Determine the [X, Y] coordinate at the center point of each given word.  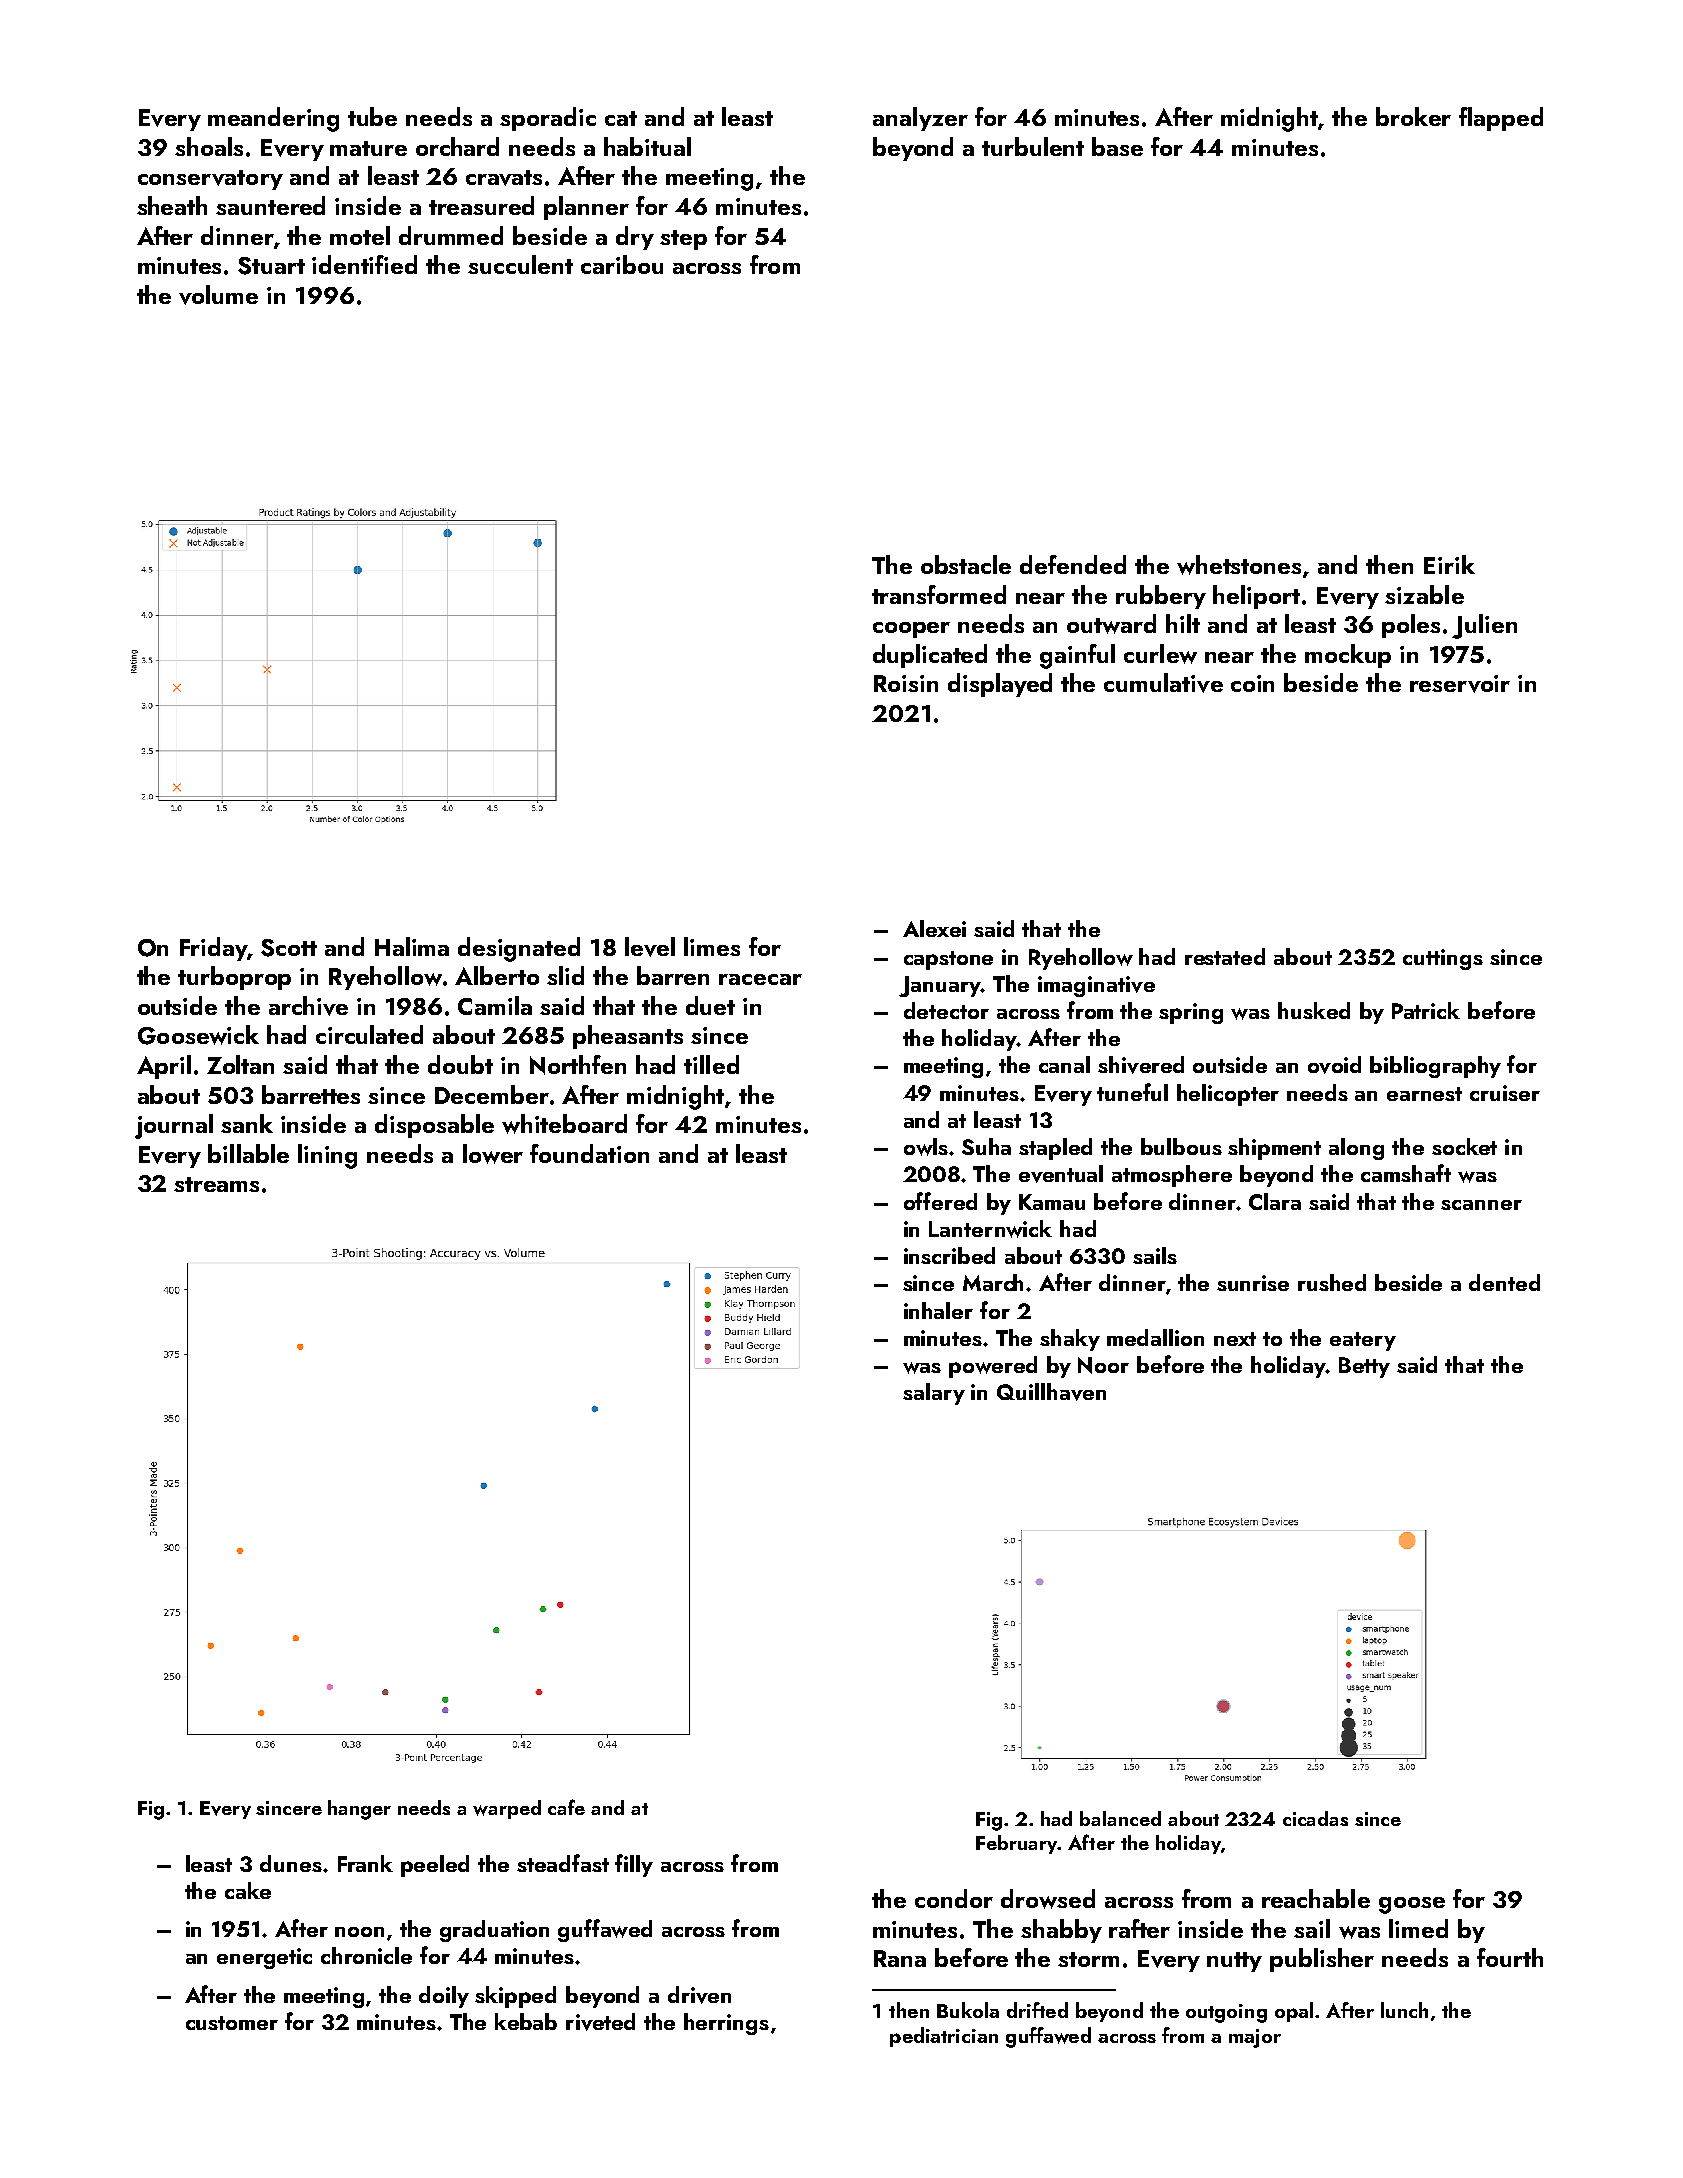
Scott [289, 948]
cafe [566, 1807]
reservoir [1460, 684]
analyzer [920, 119]
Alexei [934, 928]
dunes [291, 1863]
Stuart [271, 266]
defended [1073, 564]
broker [1413, 116]
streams [216, 1184]
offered [940, 1201]
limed [1418, 1928]
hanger [359, 1810]
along [1356, 1149]
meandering [273, 119]
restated [1225, 956]
